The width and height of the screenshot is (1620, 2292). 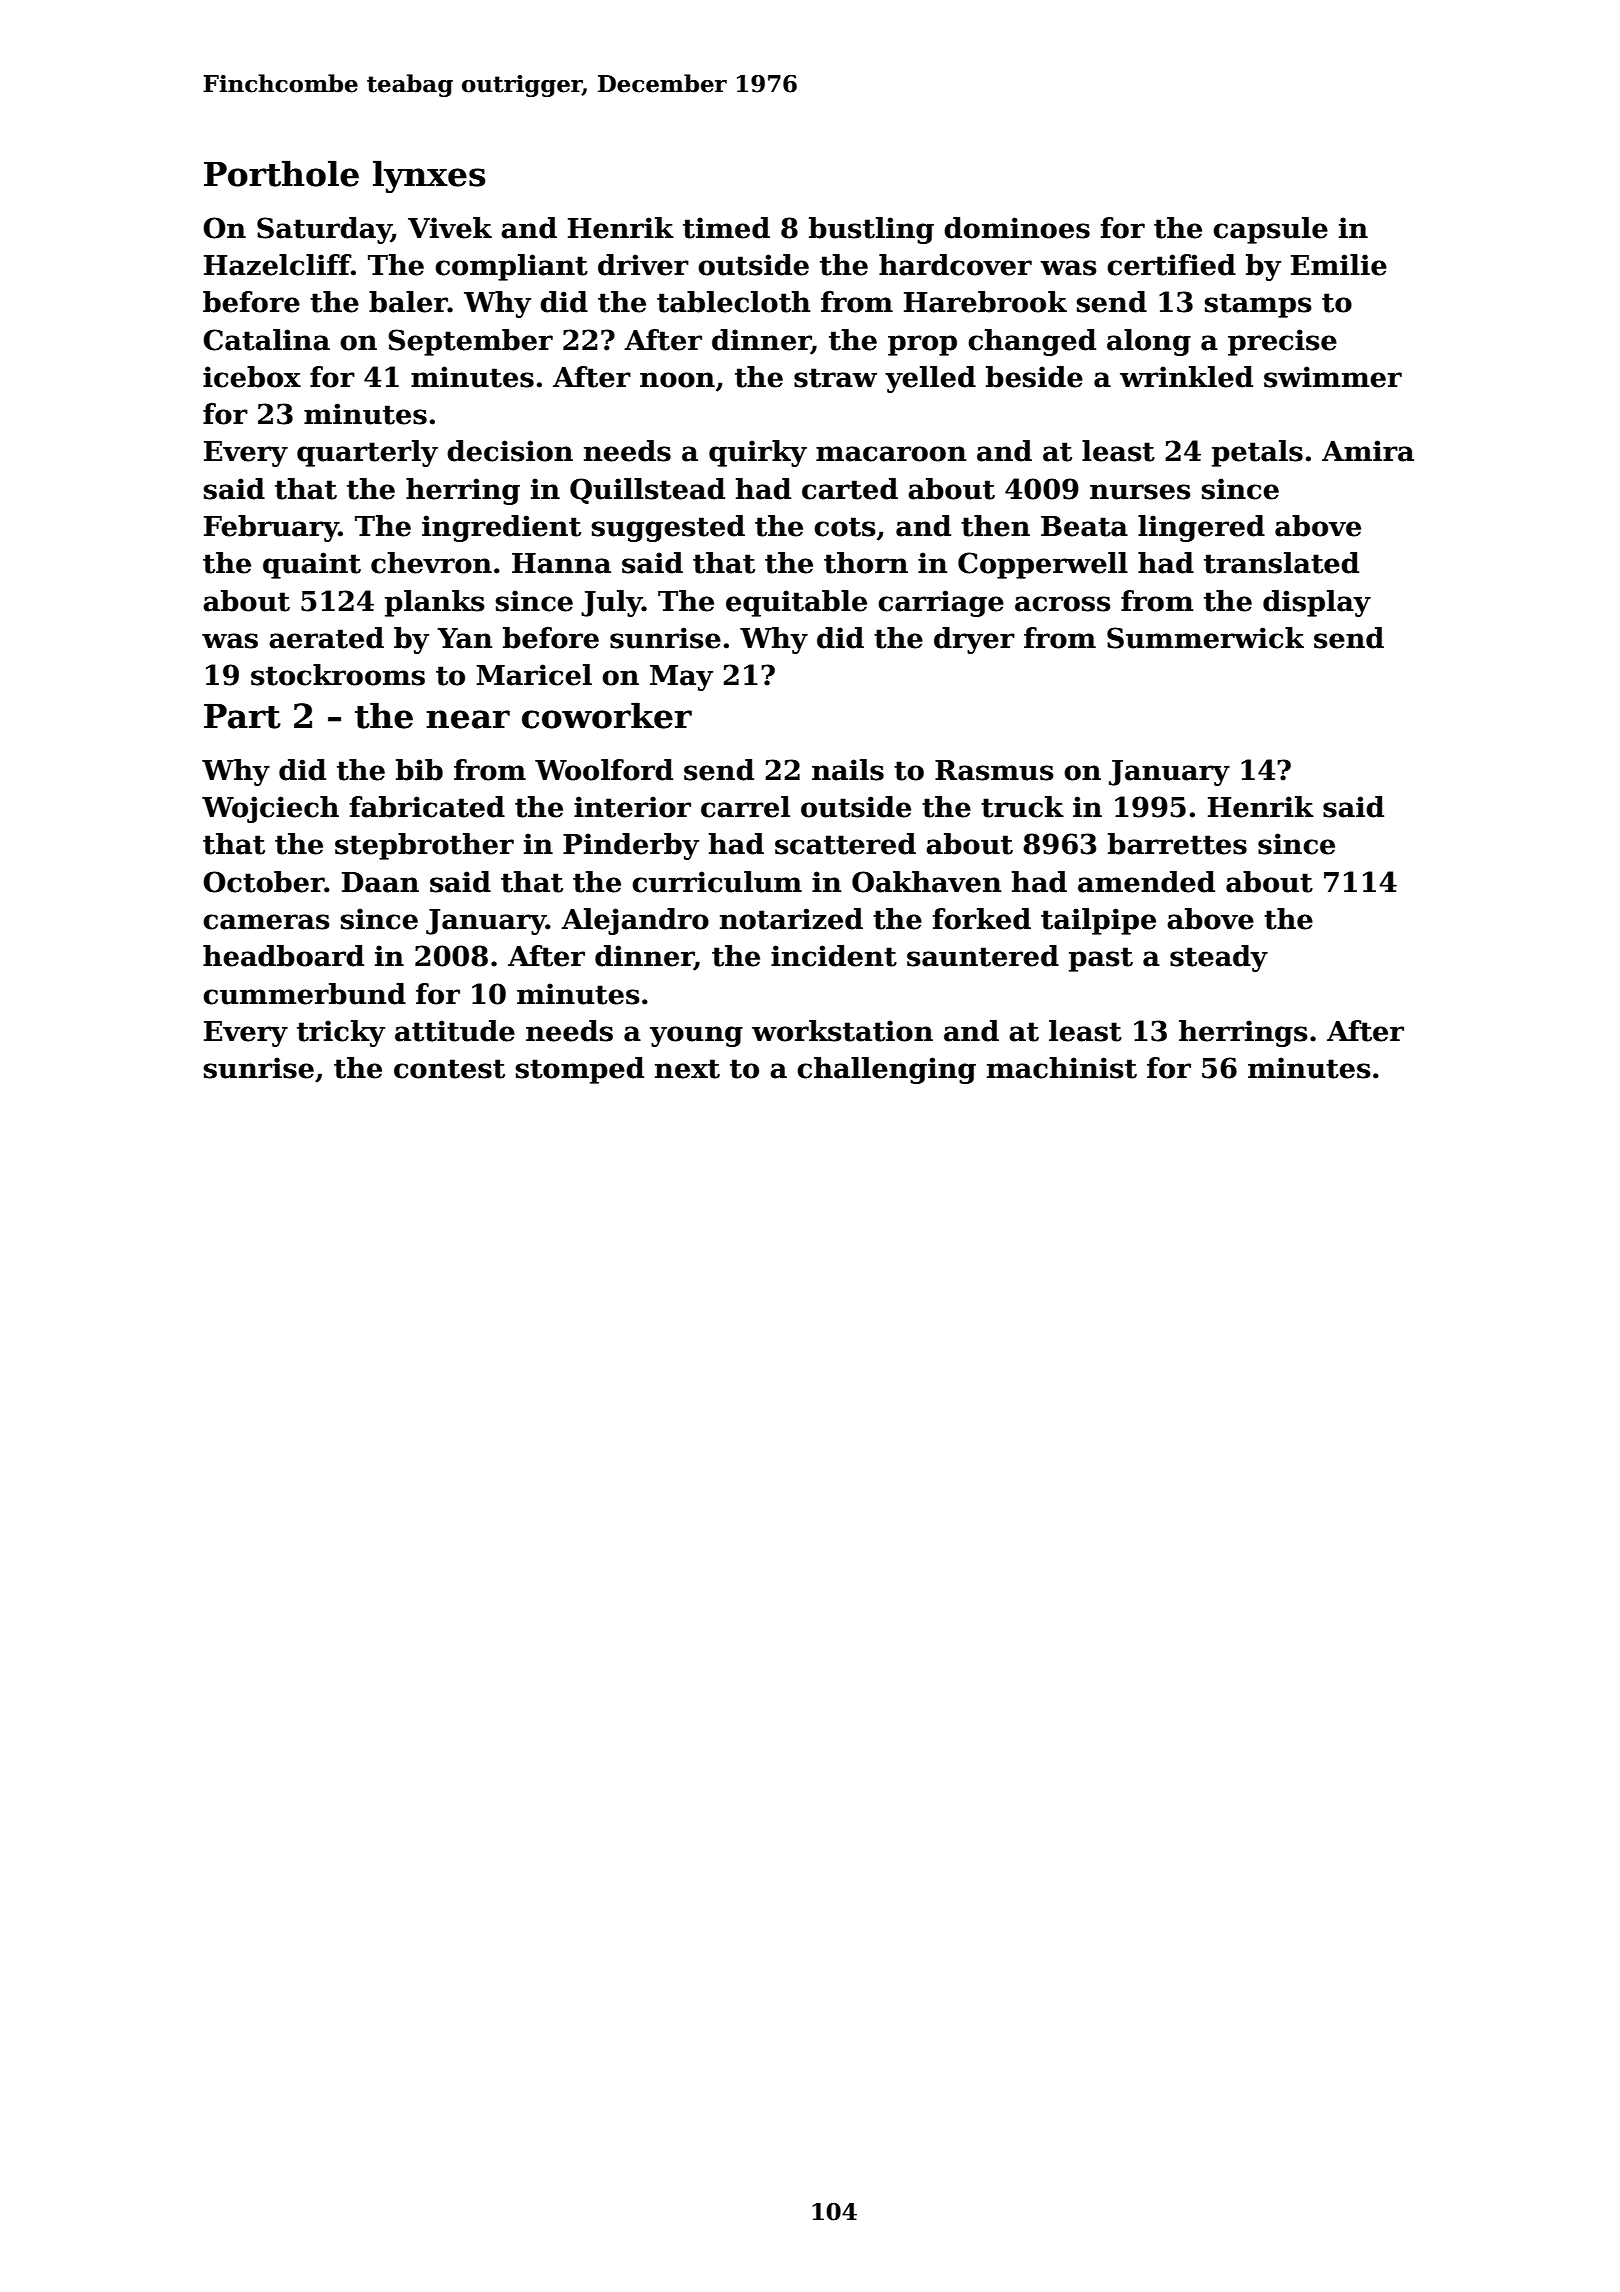 I want to click on icebox, so click(x=252, y=377).
